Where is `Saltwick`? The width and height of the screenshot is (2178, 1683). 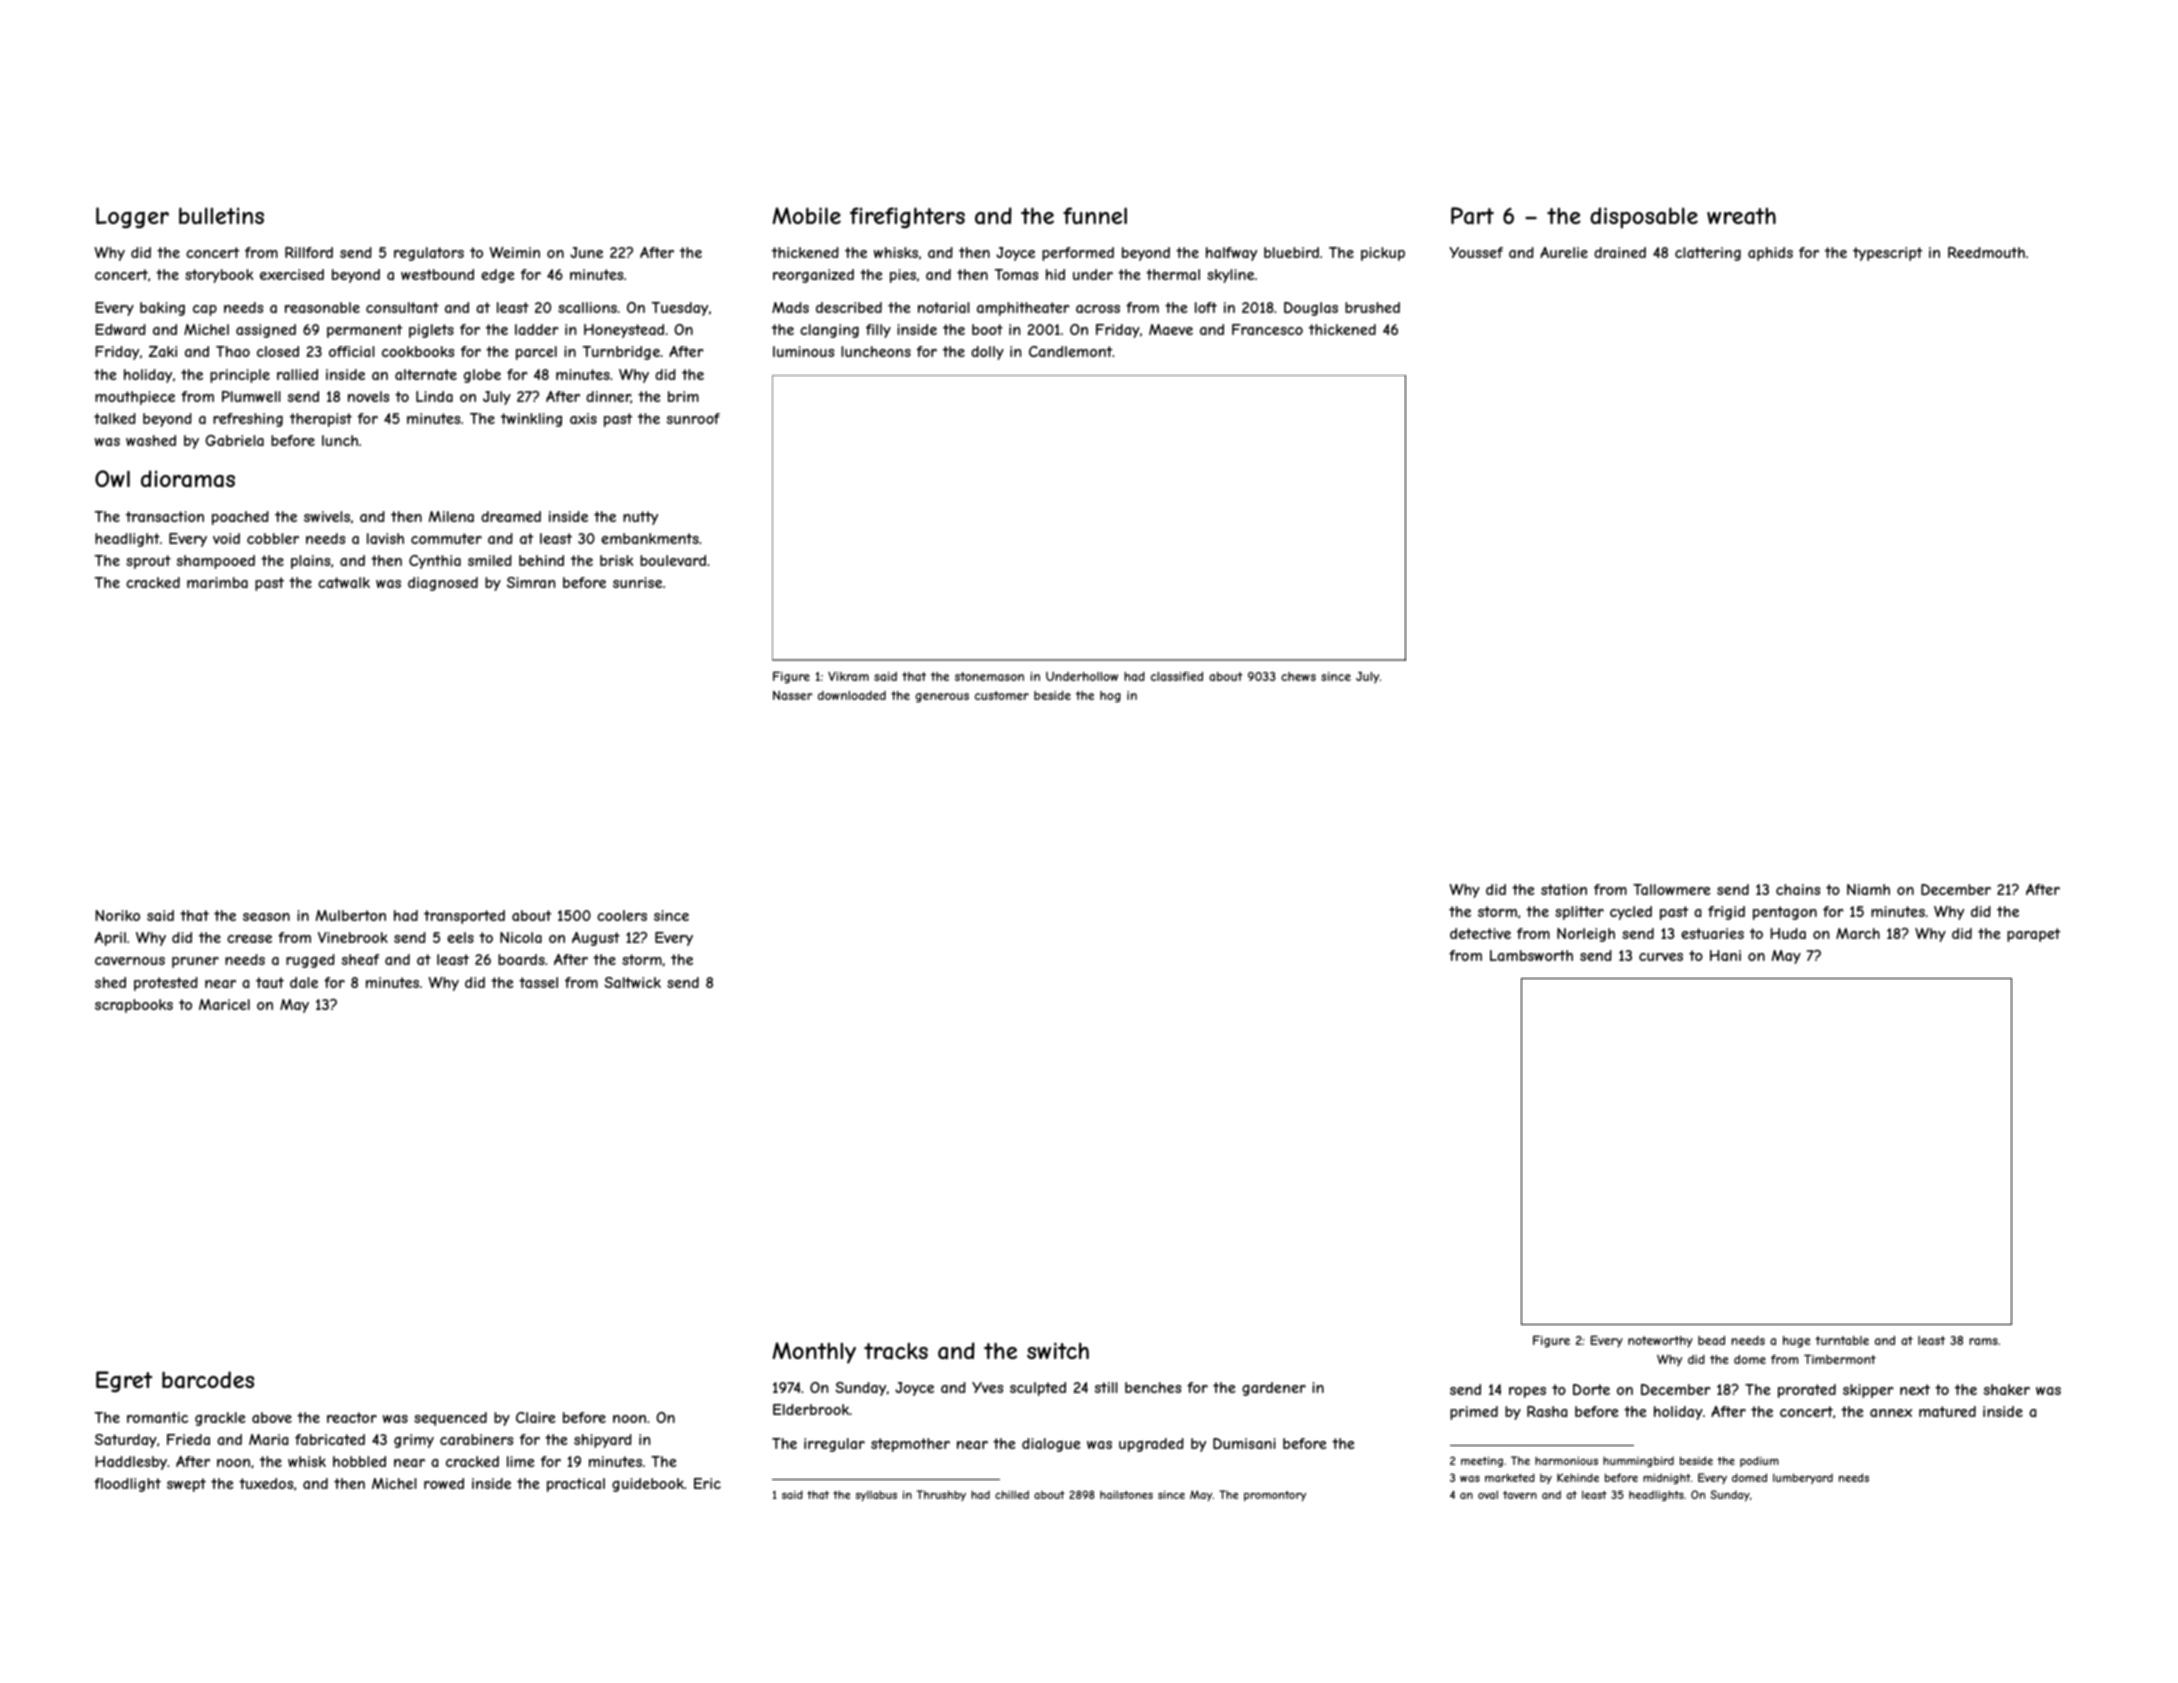 Saltwick is located at coordinates (632, 982).
